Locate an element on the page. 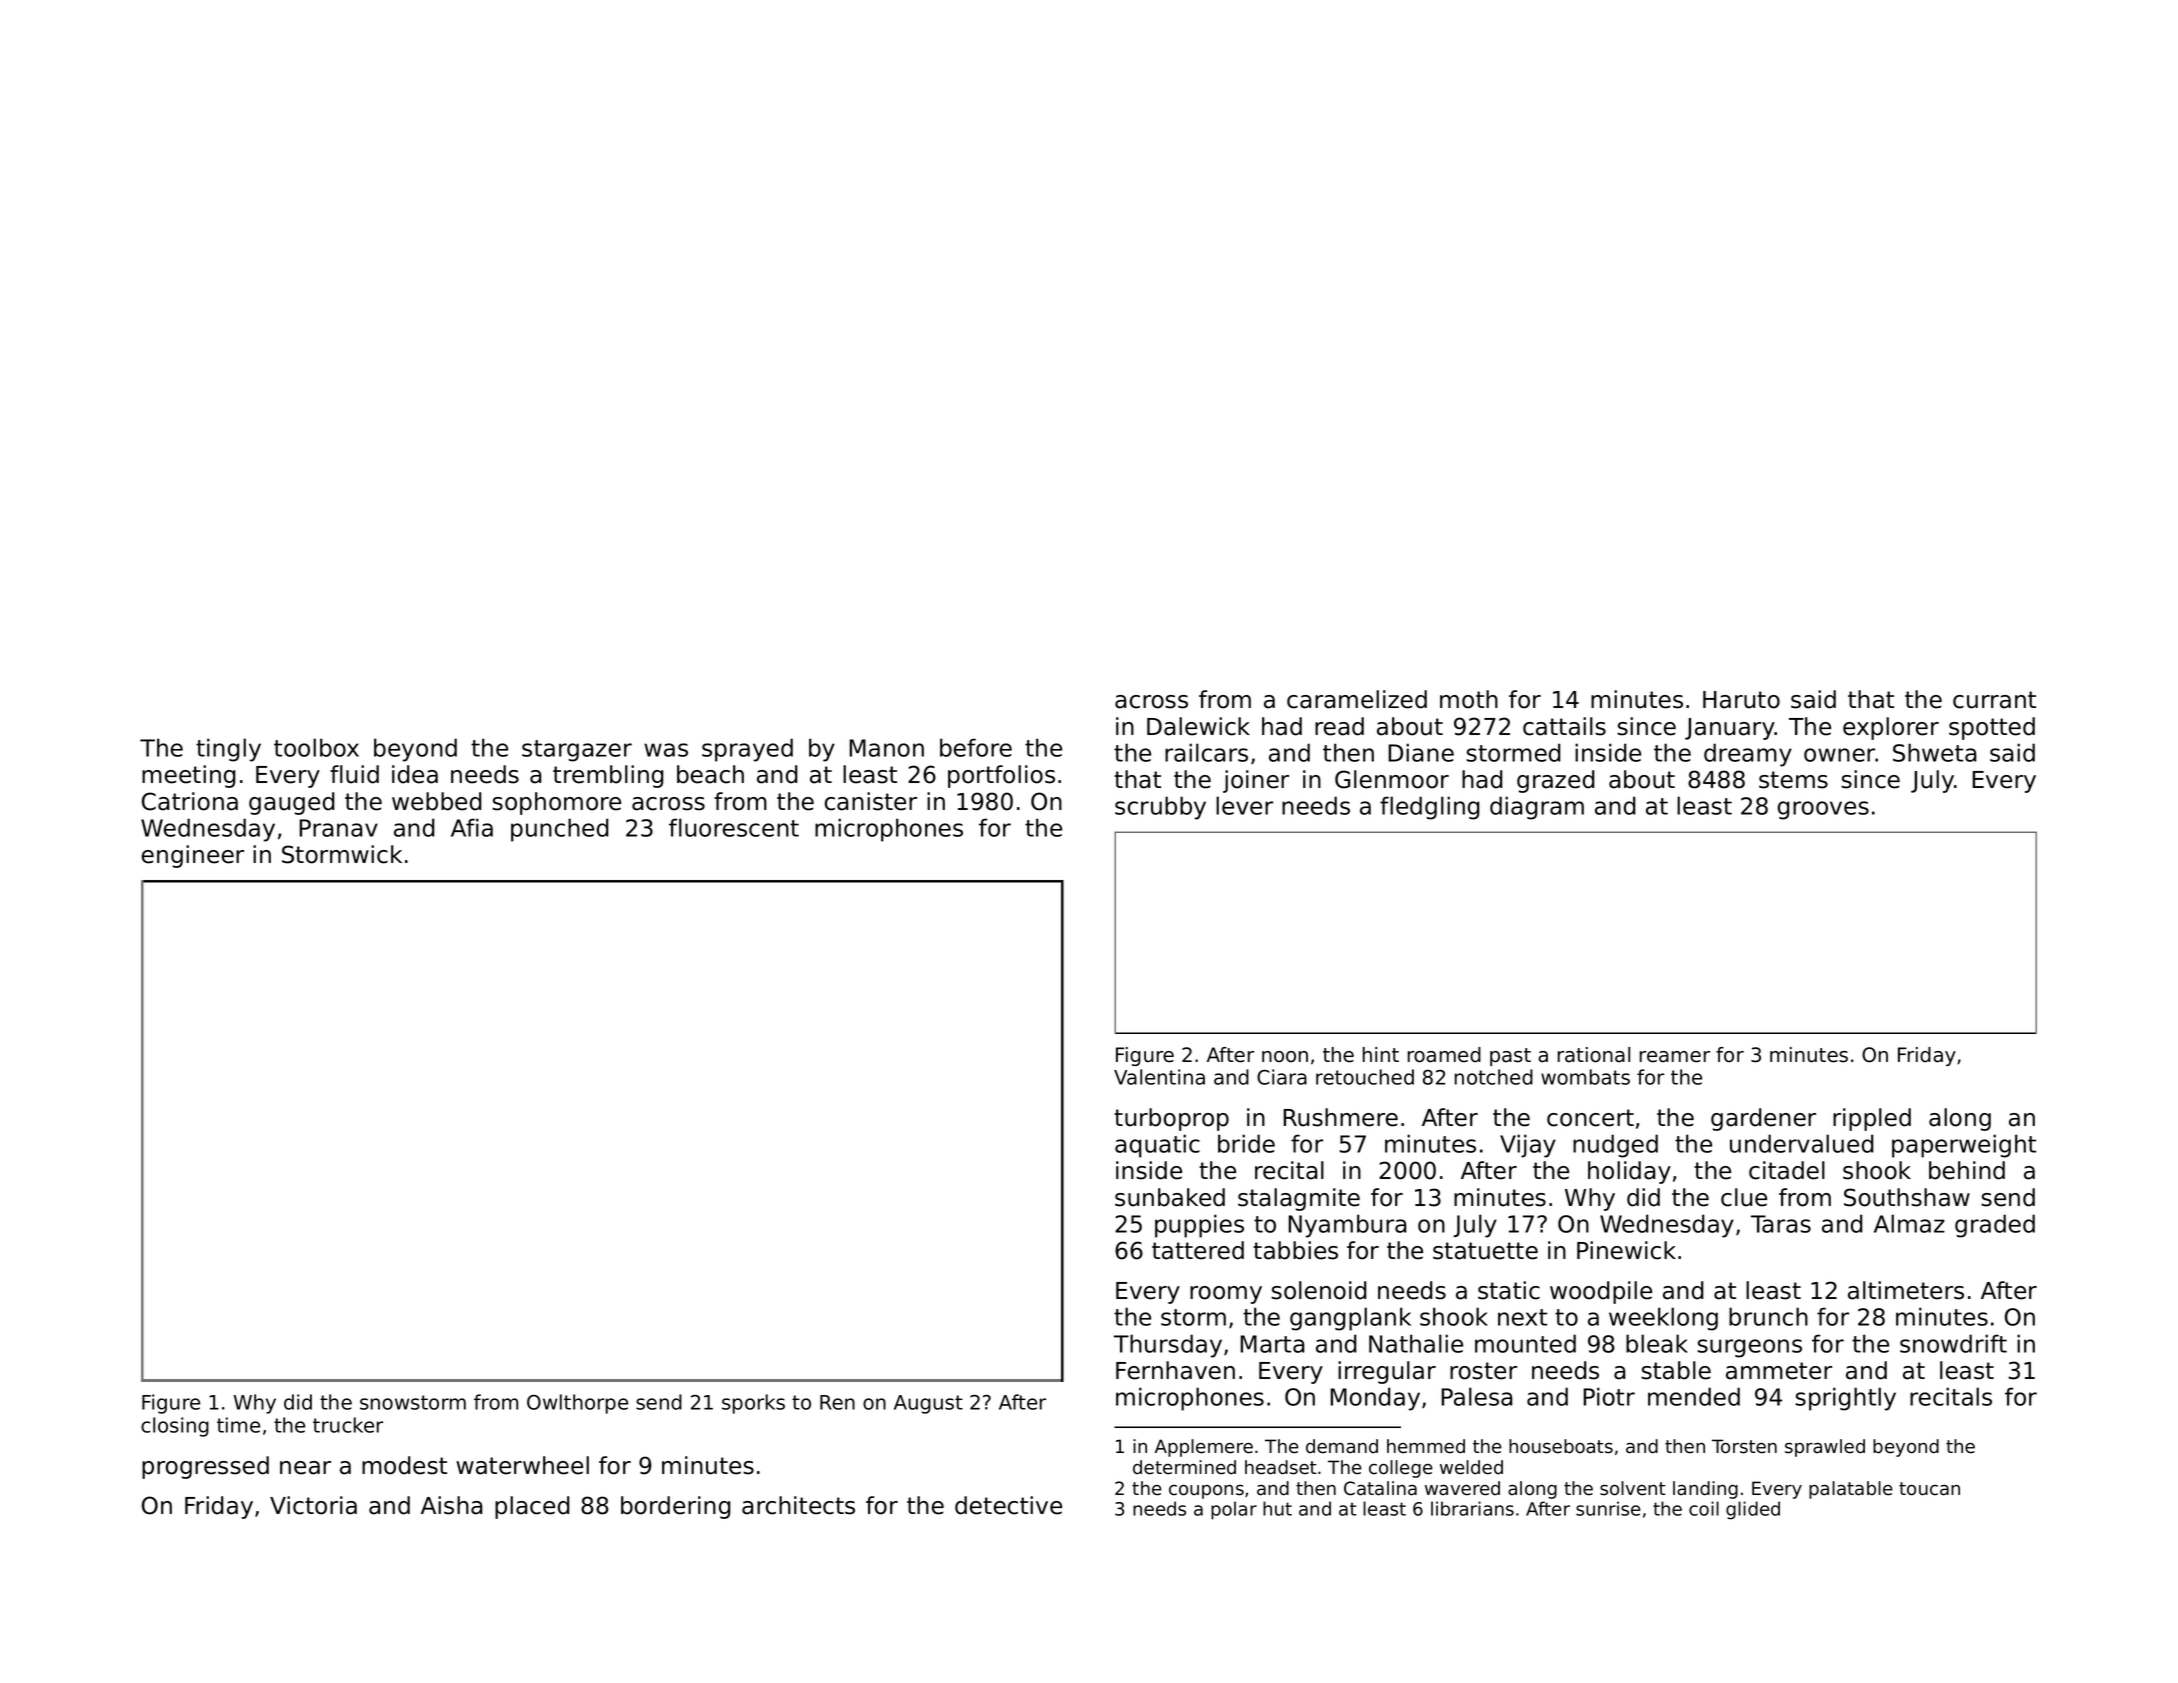 The height and width of the document is (1683, 2178). scrubby is located at coordinates (1160, 808).
